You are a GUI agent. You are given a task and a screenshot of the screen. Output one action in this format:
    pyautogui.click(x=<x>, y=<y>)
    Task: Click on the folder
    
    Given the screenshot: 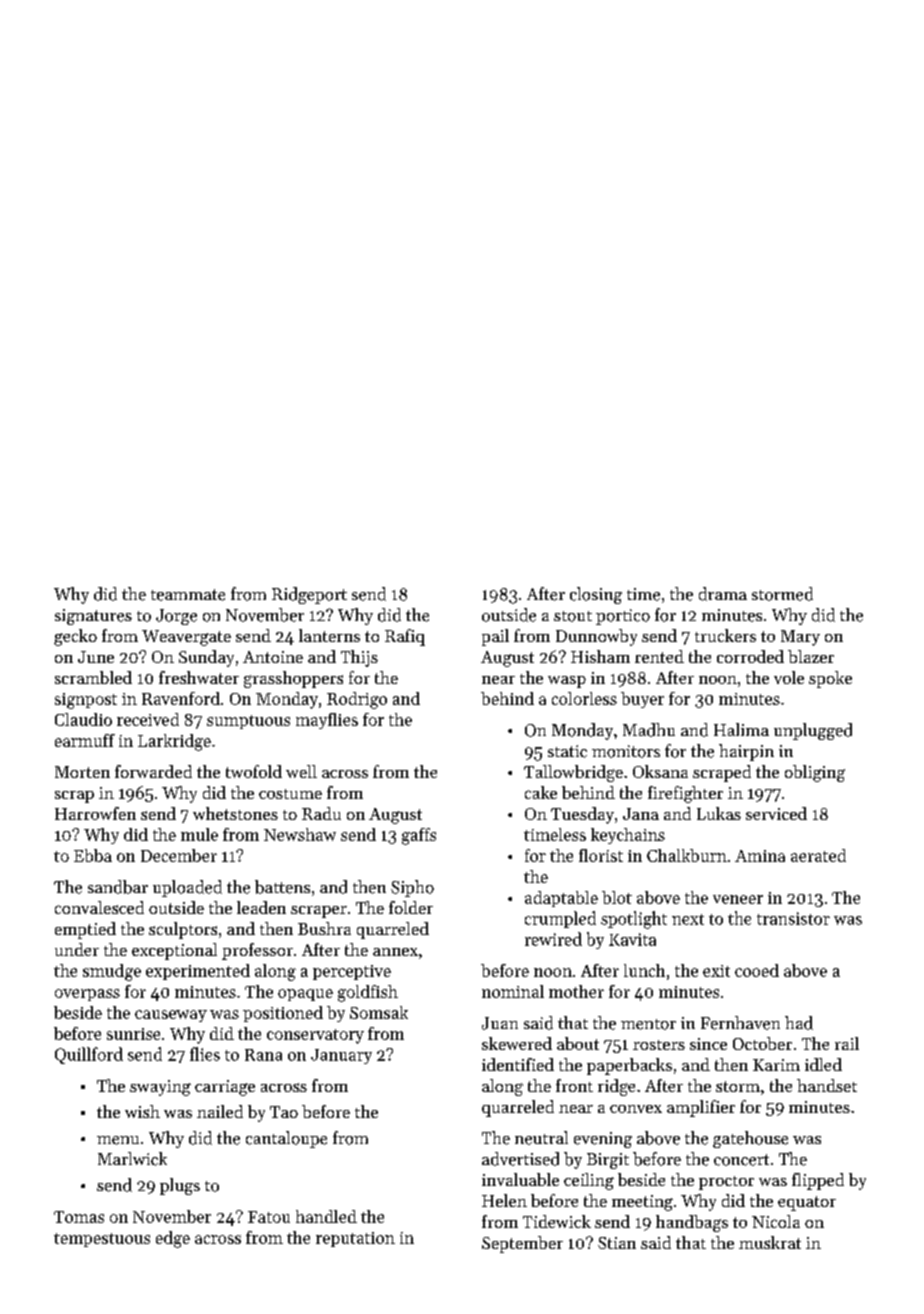 What is the action you would take?
    pyautogui.click(x=411, y=907)
